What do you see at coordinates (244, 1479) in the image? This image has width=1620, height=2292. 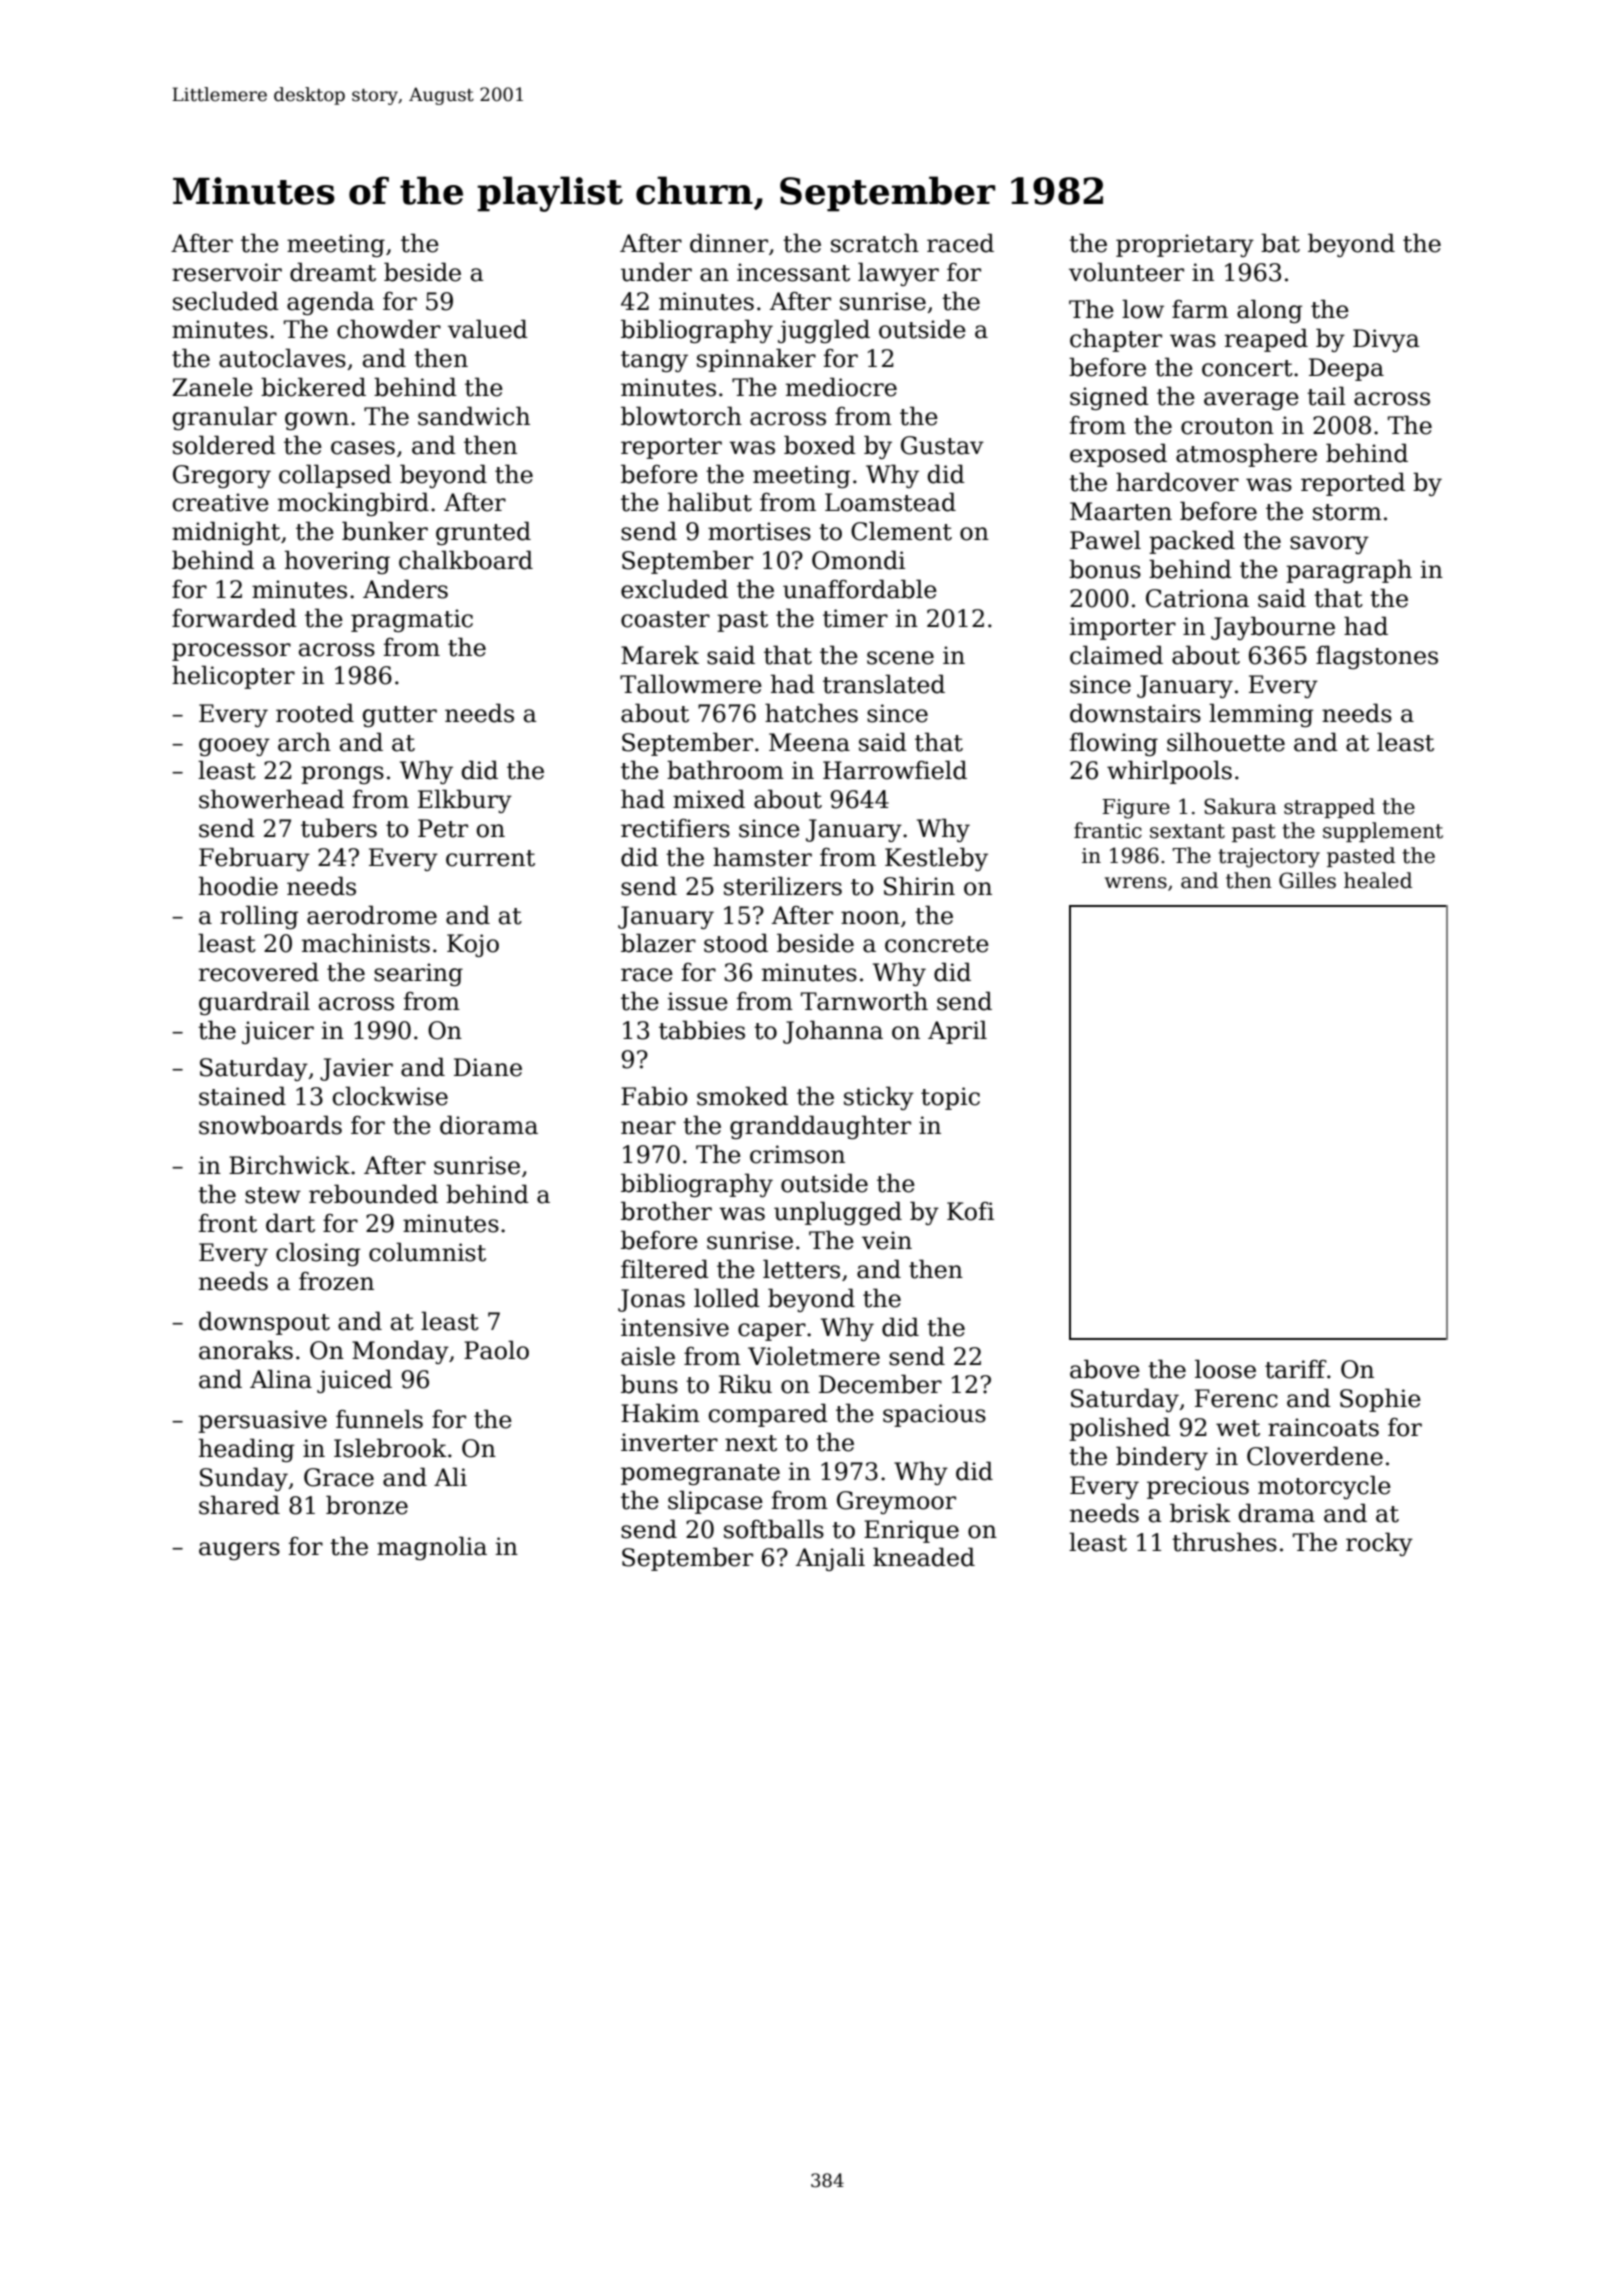 I see `Sunday` at bounding box center [244, 1479].
